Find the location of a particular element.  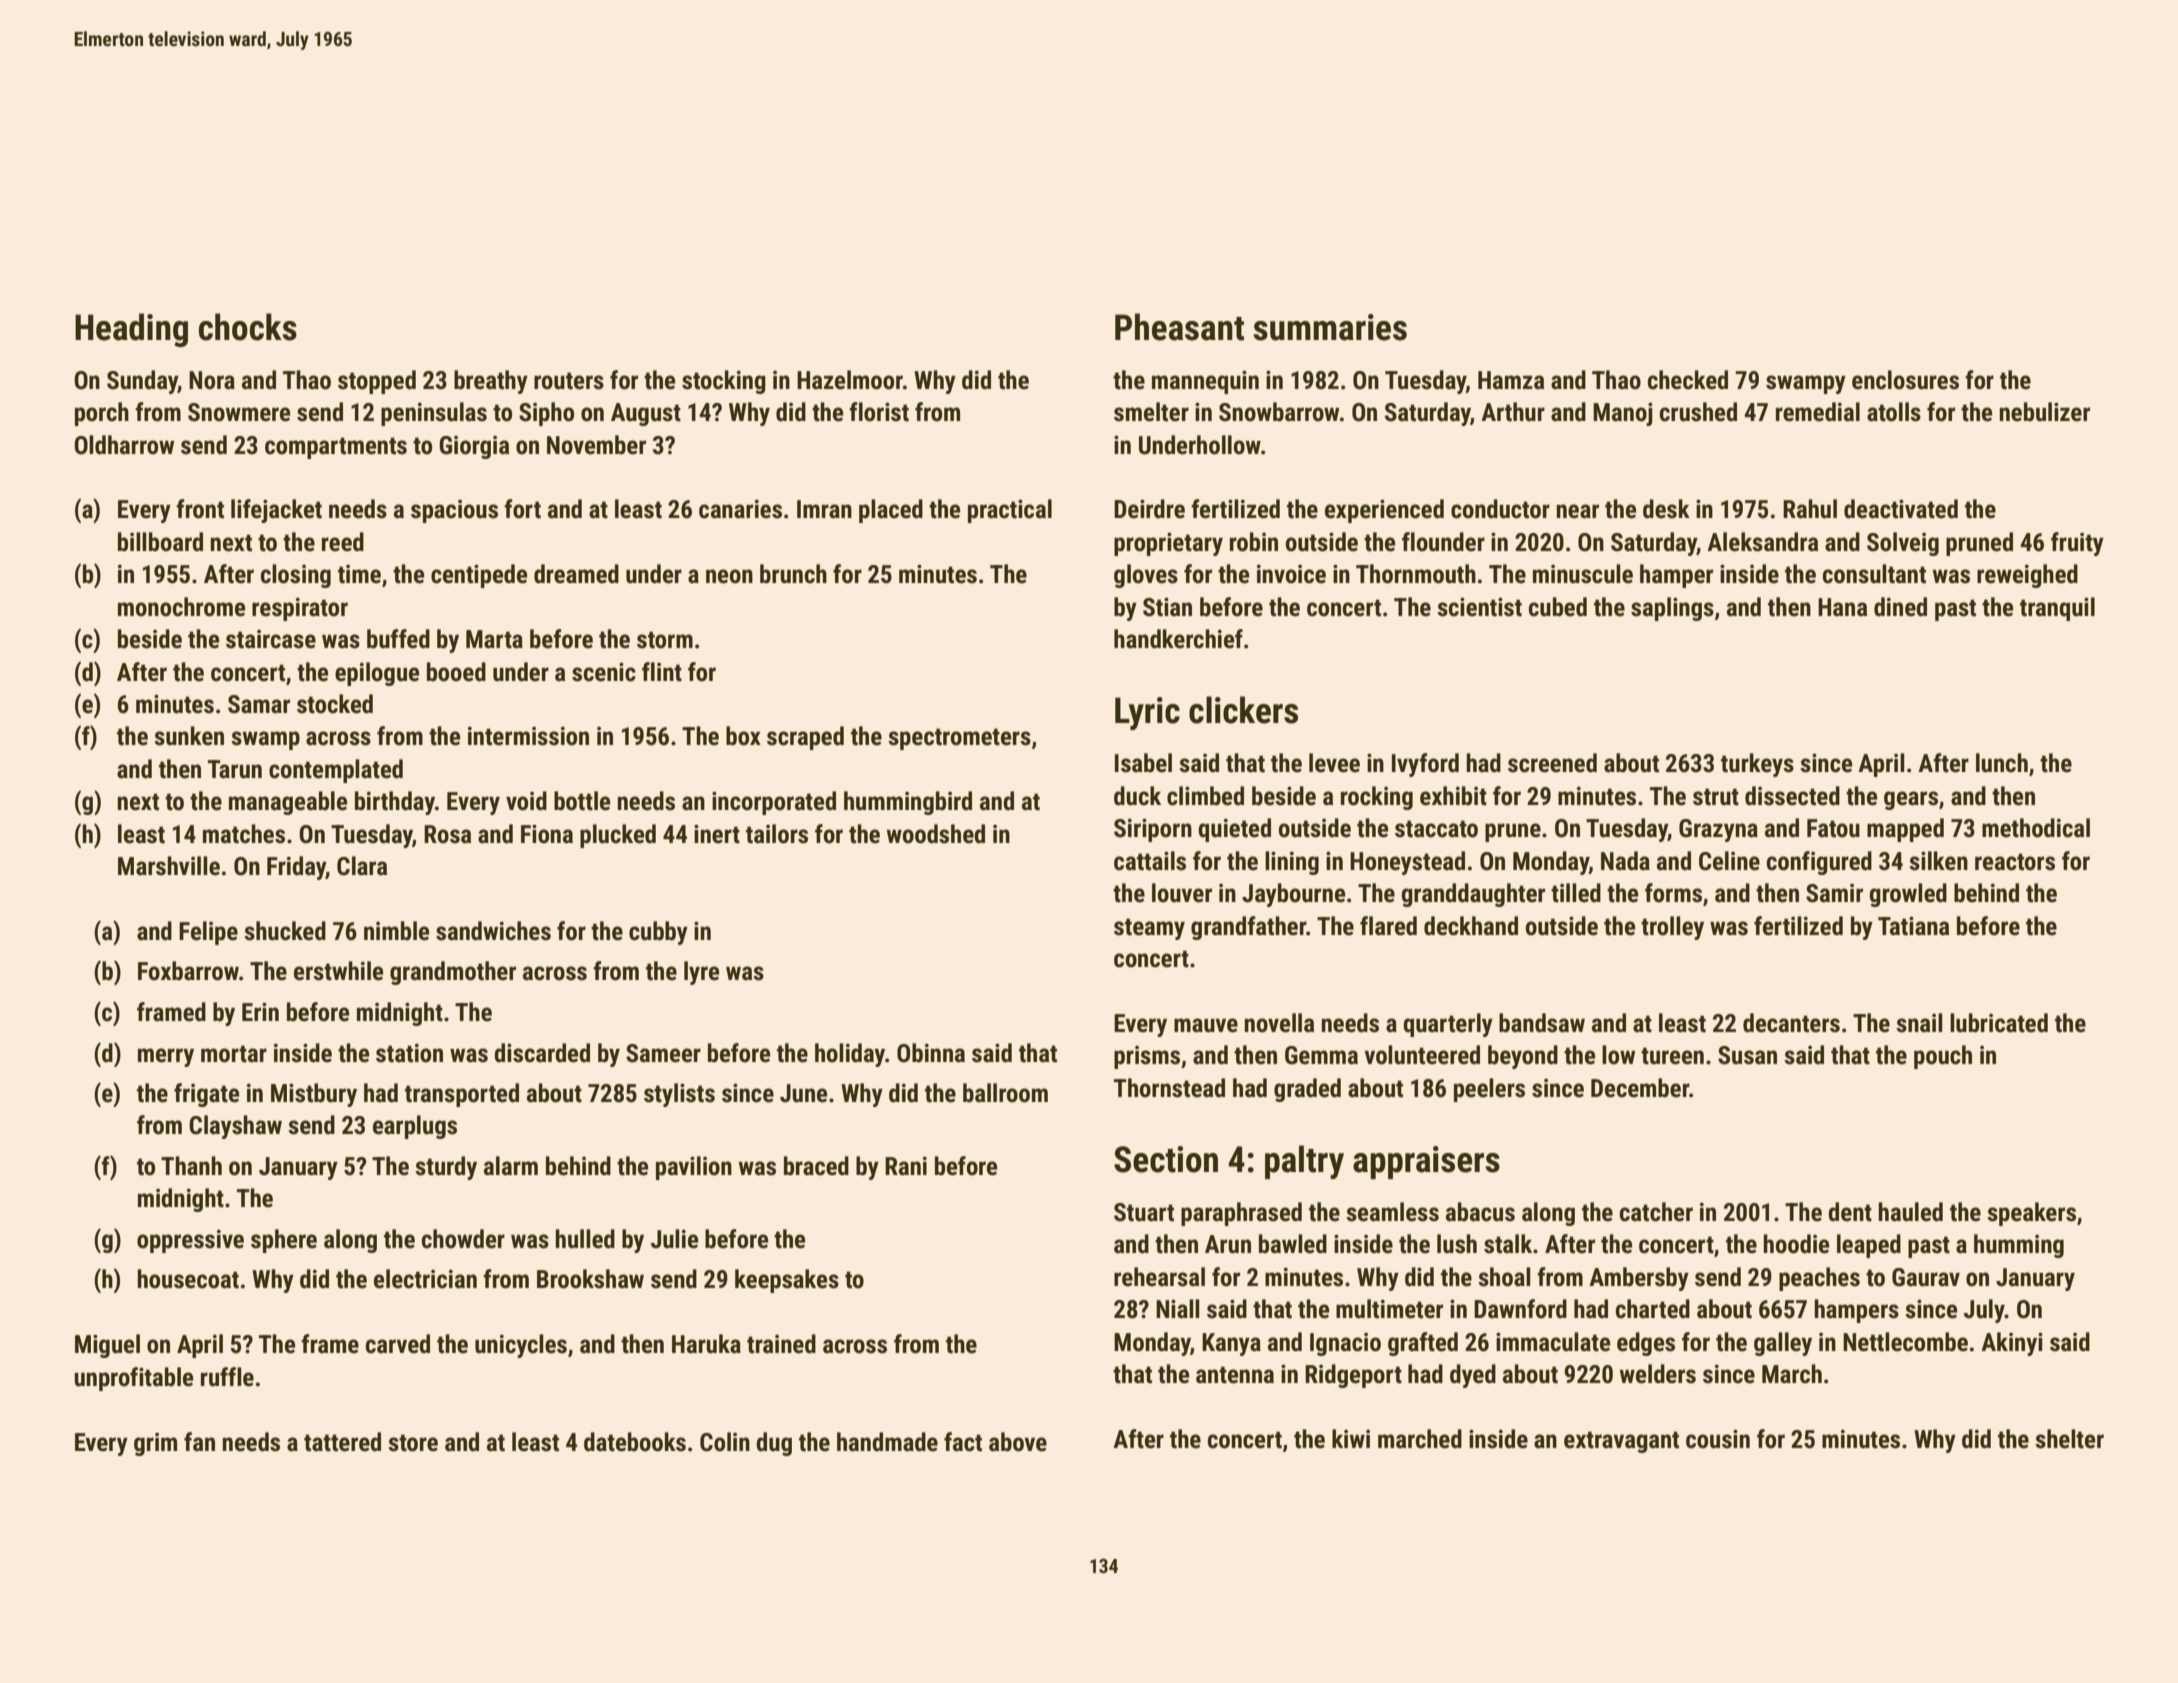

sphere is located at coordinates (284, 1241).
